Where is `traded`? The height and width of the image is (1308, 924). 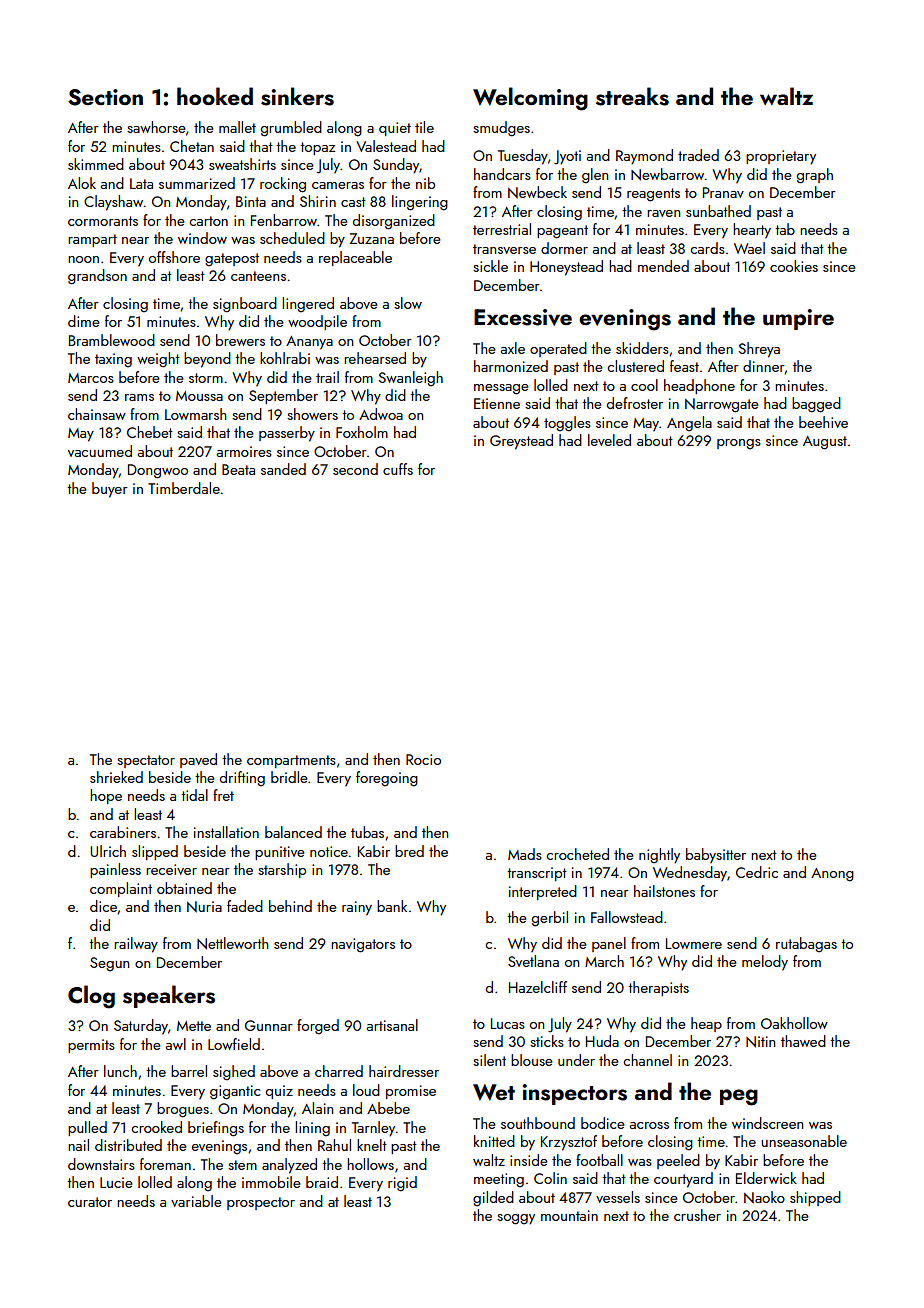 traded is located at coordinates (698, 155).
